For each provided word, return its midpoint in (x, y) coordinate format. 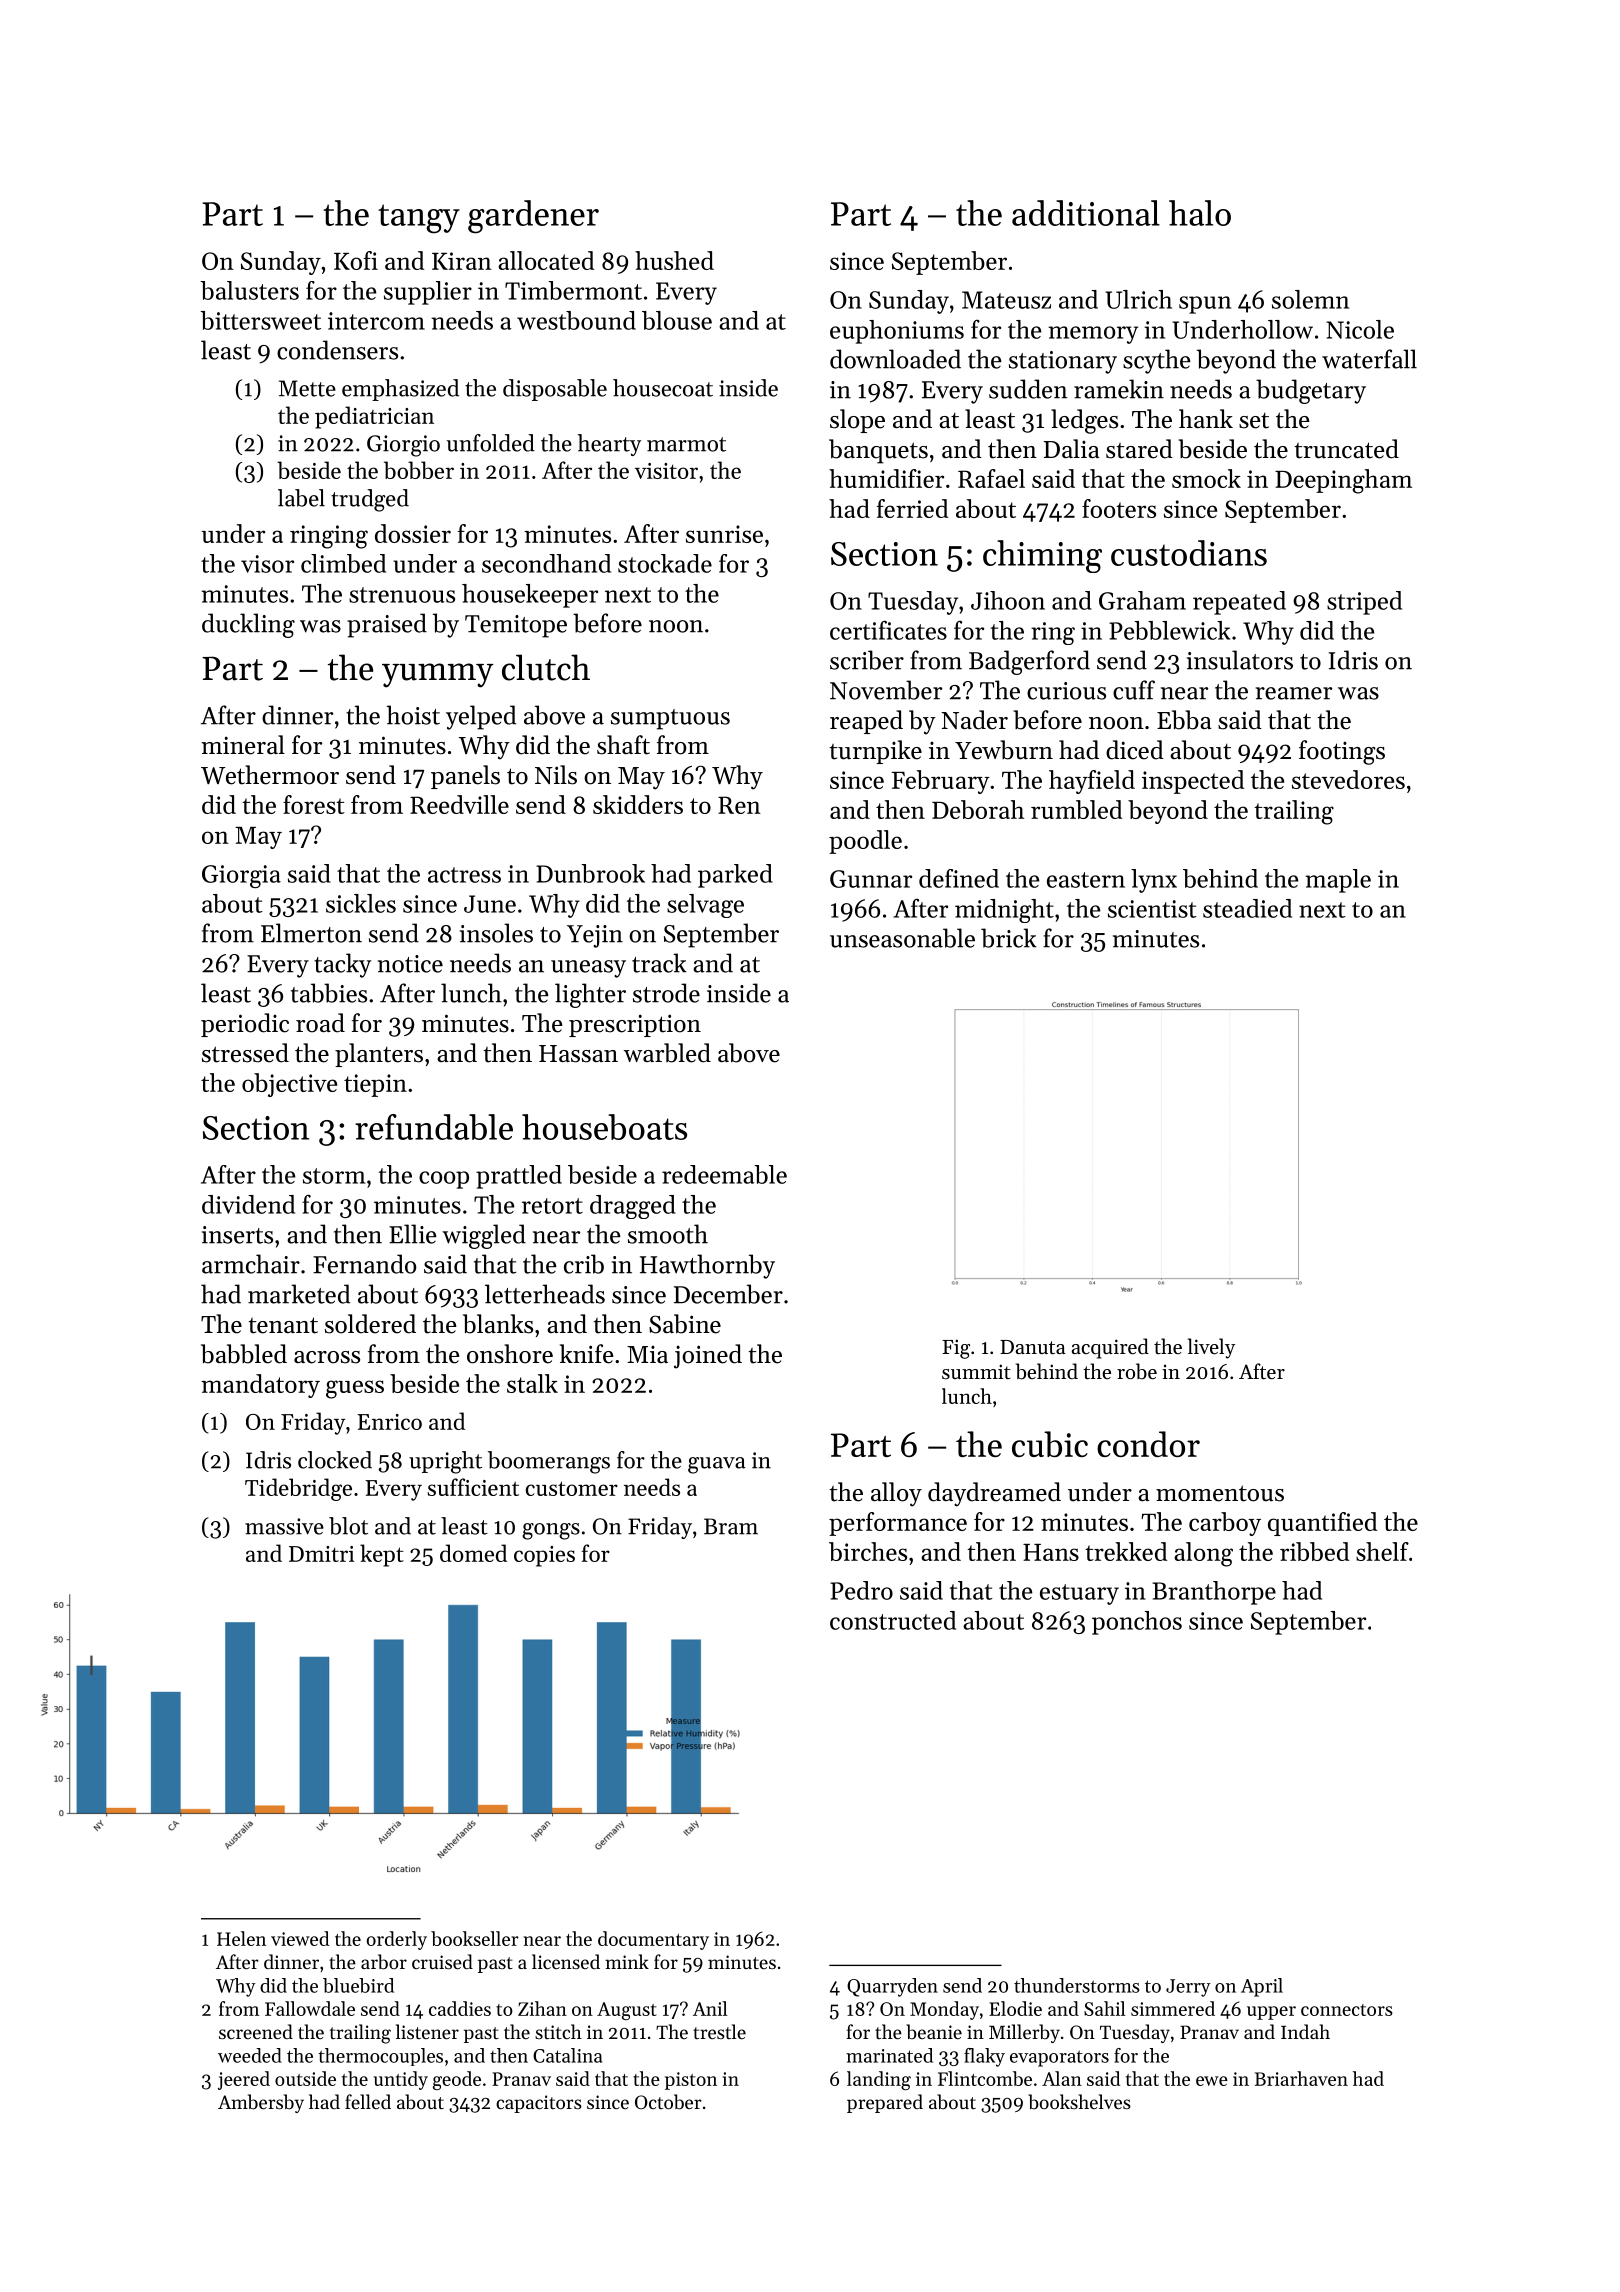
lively (1211, 1348)
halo (1200, 213)
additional (1086, 213)
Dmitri (322, 1554)
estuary (1079, 1594)
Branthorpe (1214, 1593)
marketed (299, 1294)
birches (868, 1551)
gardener (533, 217)
